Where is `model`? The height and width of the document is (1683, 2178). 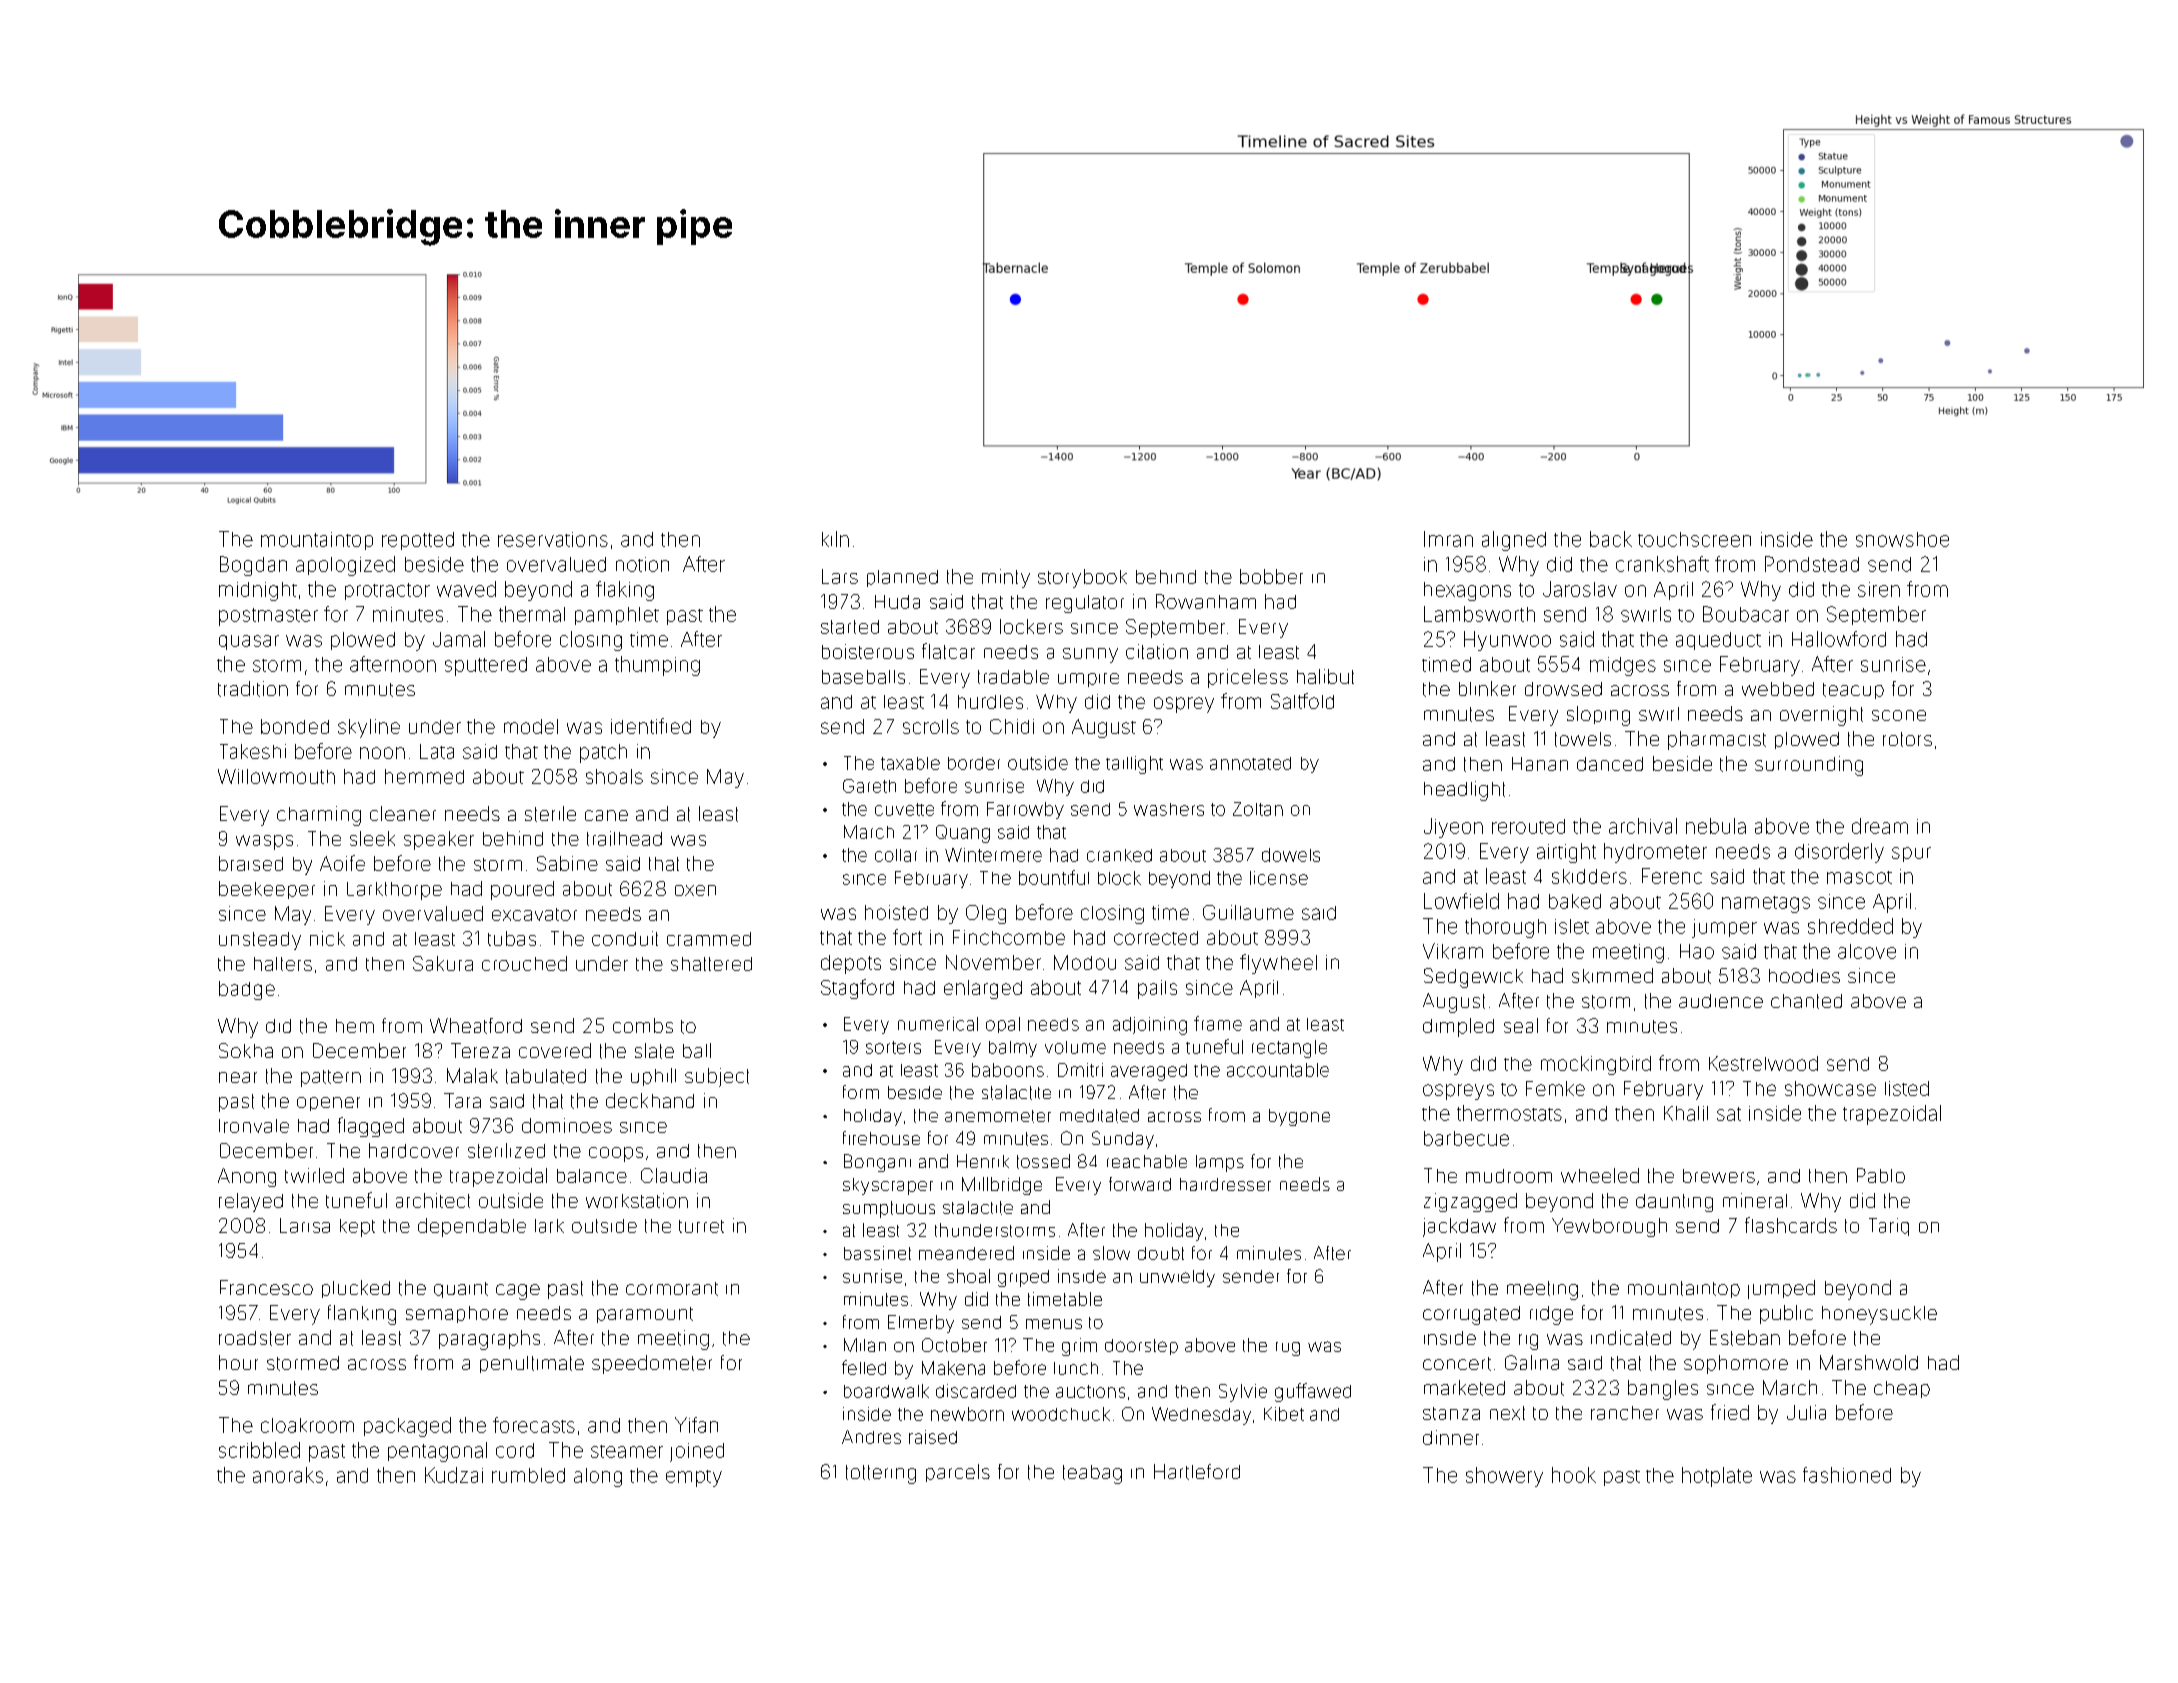 model is located at coordinates (531, 726).
